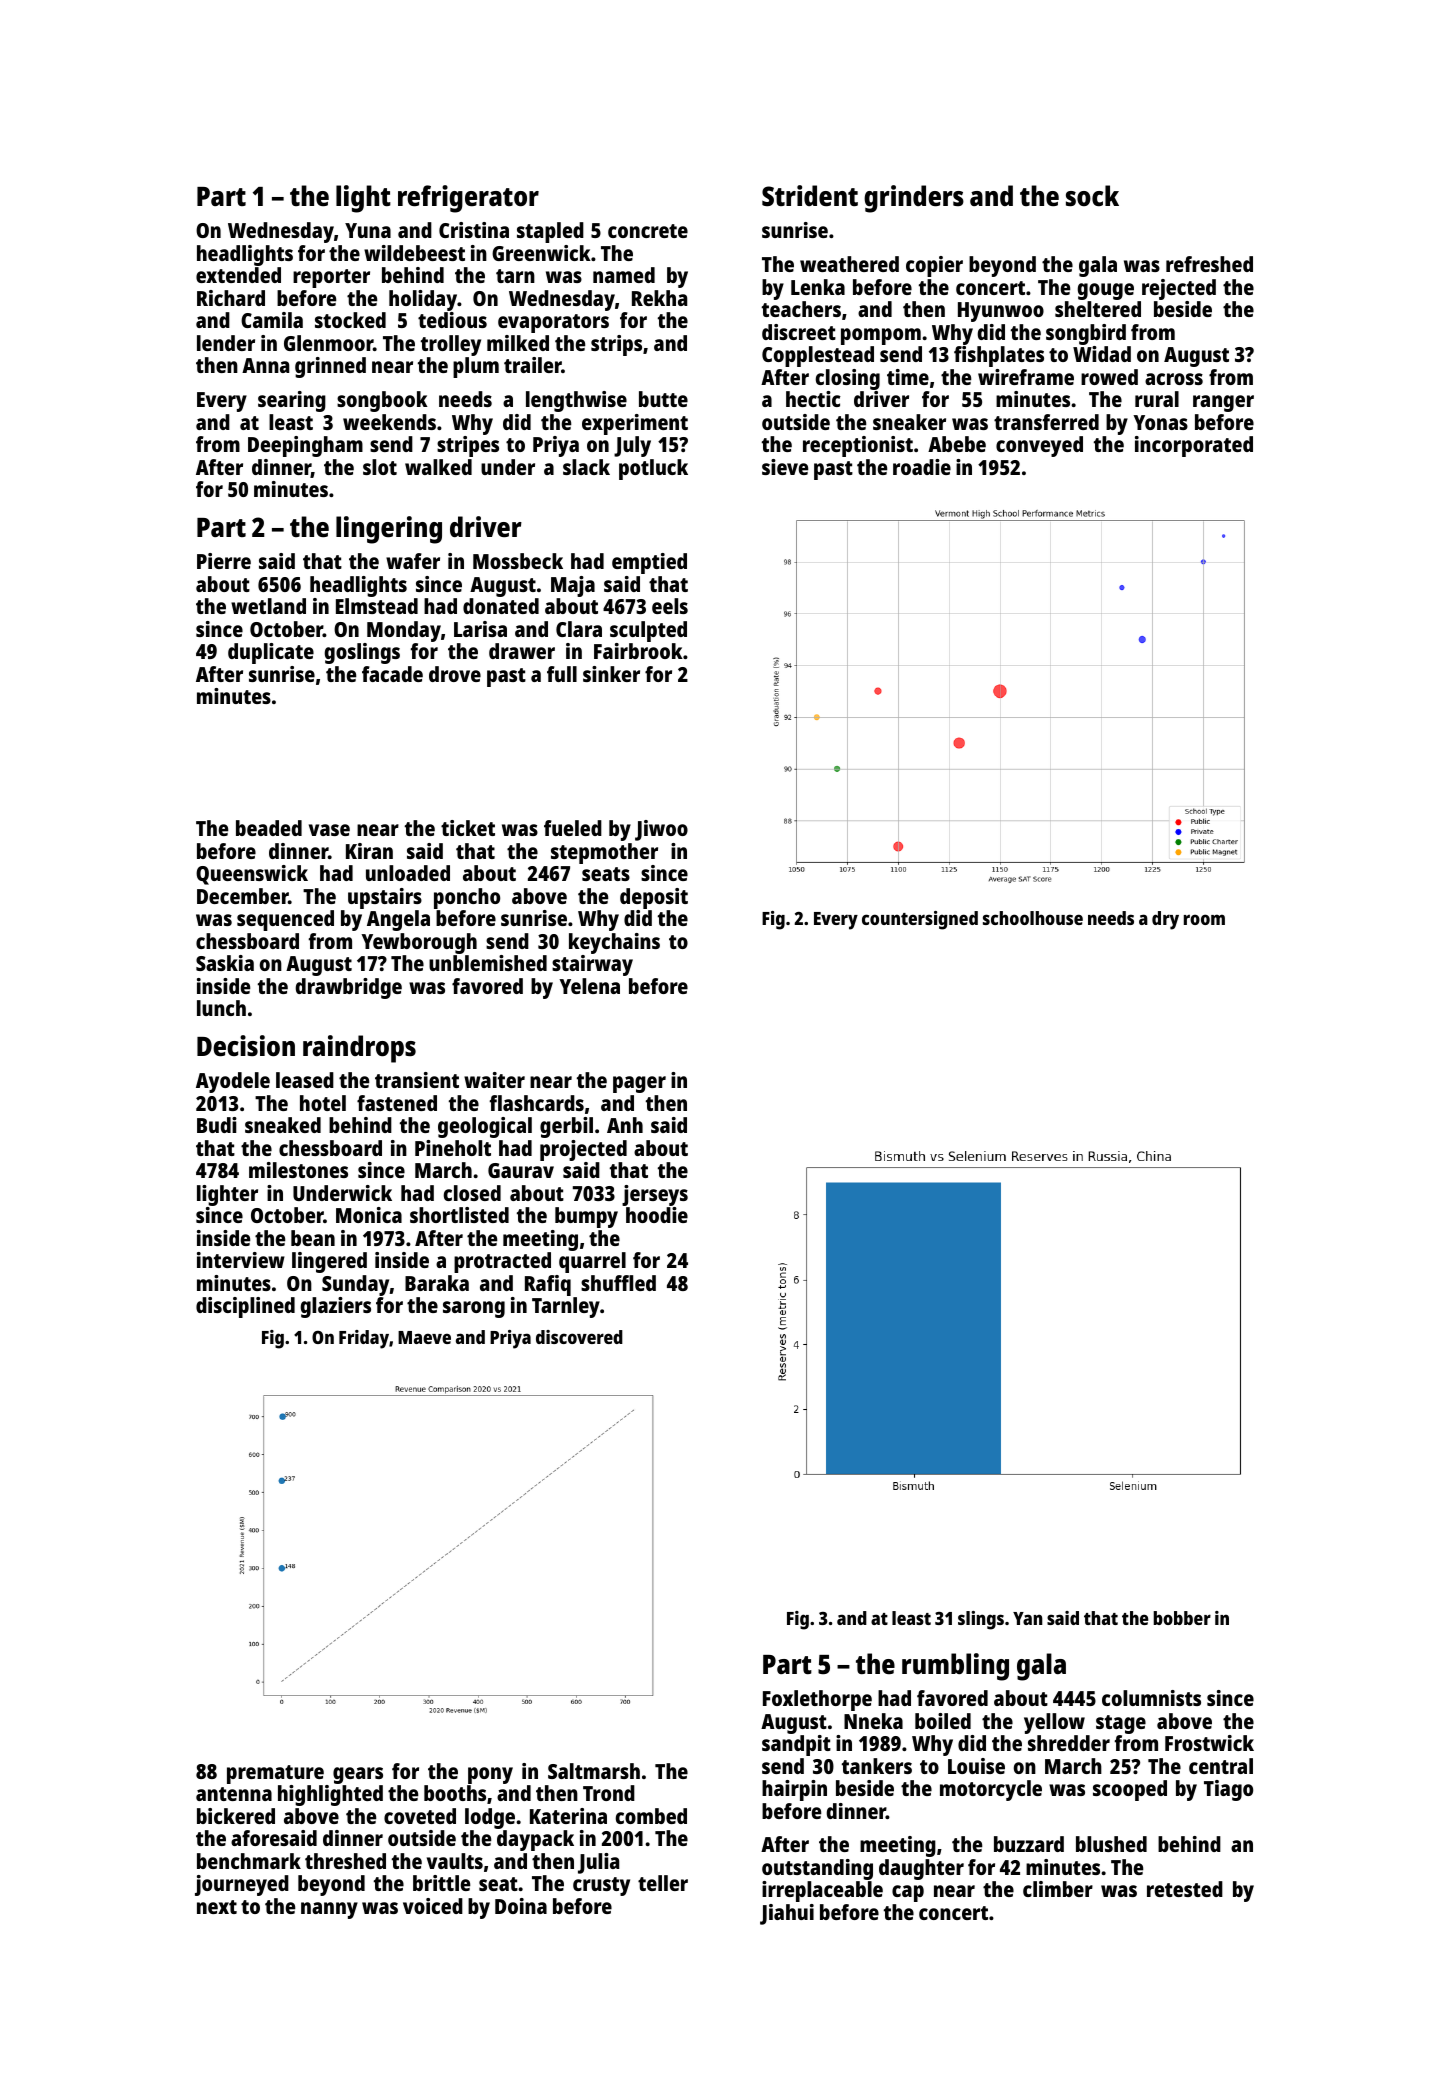 This screenshot has width=1450, height=2100. What do you see at coordinates (817, 1700) in the screenshot?
I see `Foxlethorpe` at bounding box center [817, 1700].
